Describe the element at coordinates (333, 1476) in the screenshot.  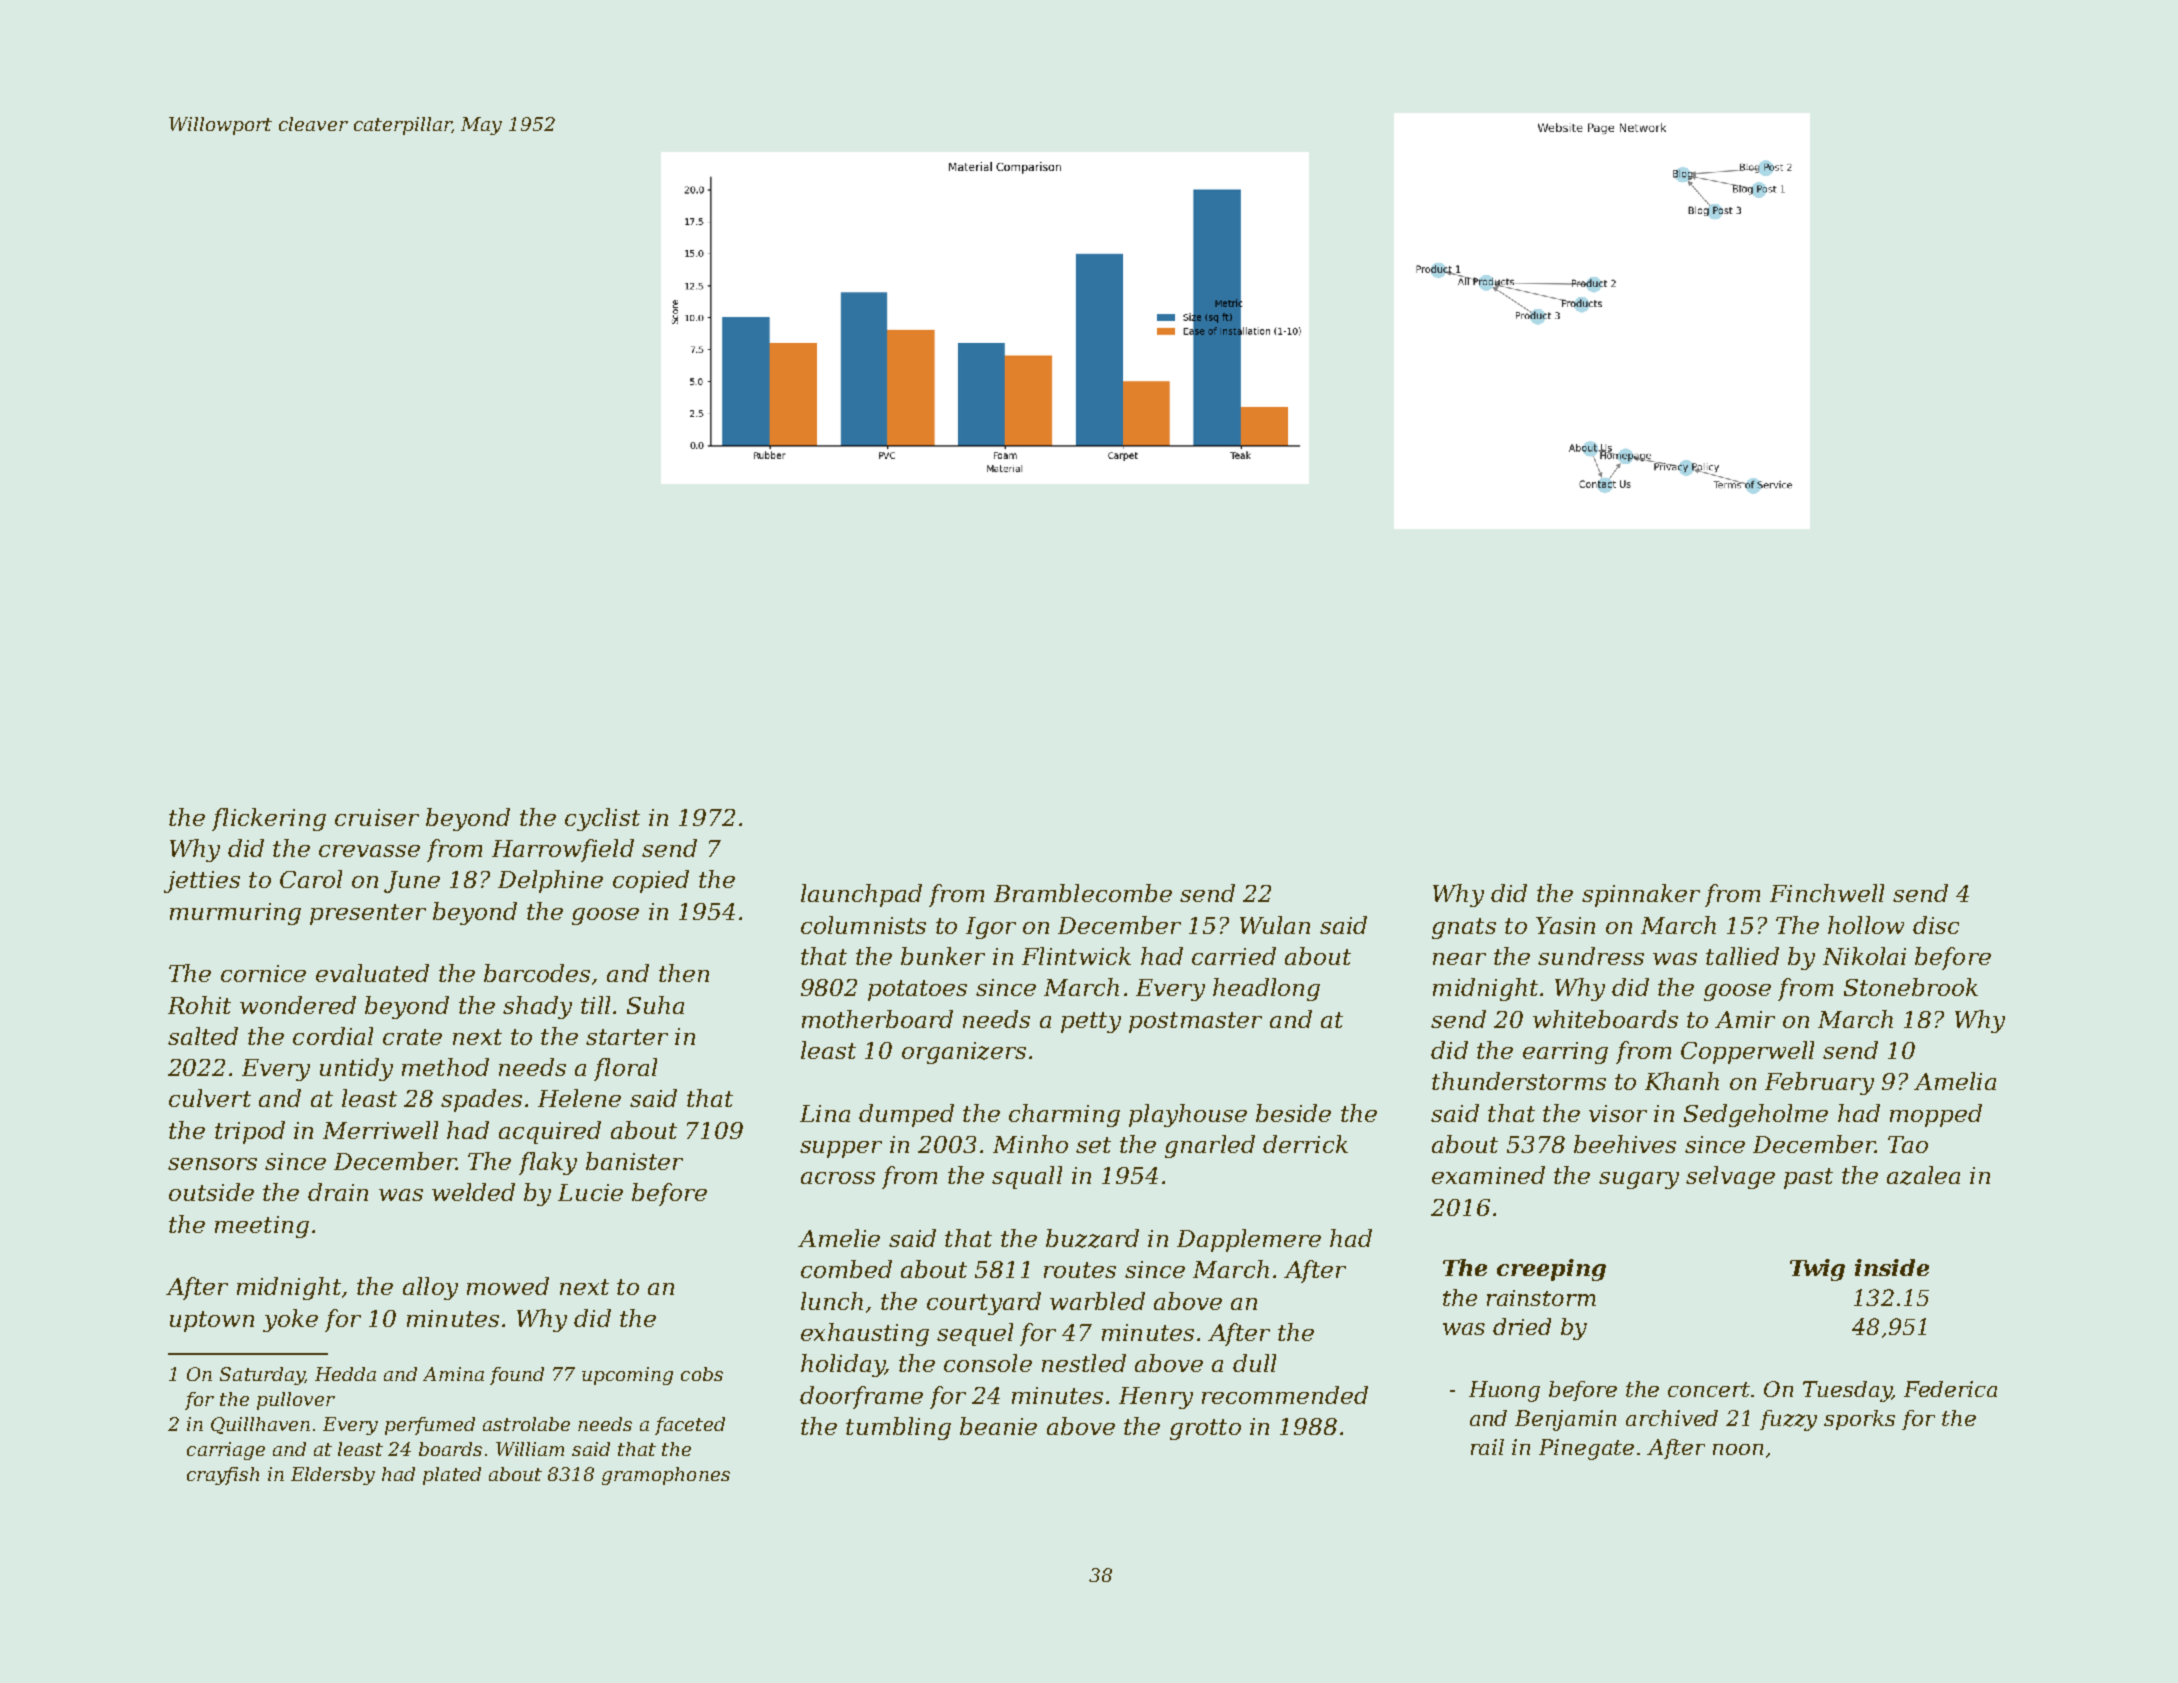
I see `Eldersby` at that location.
